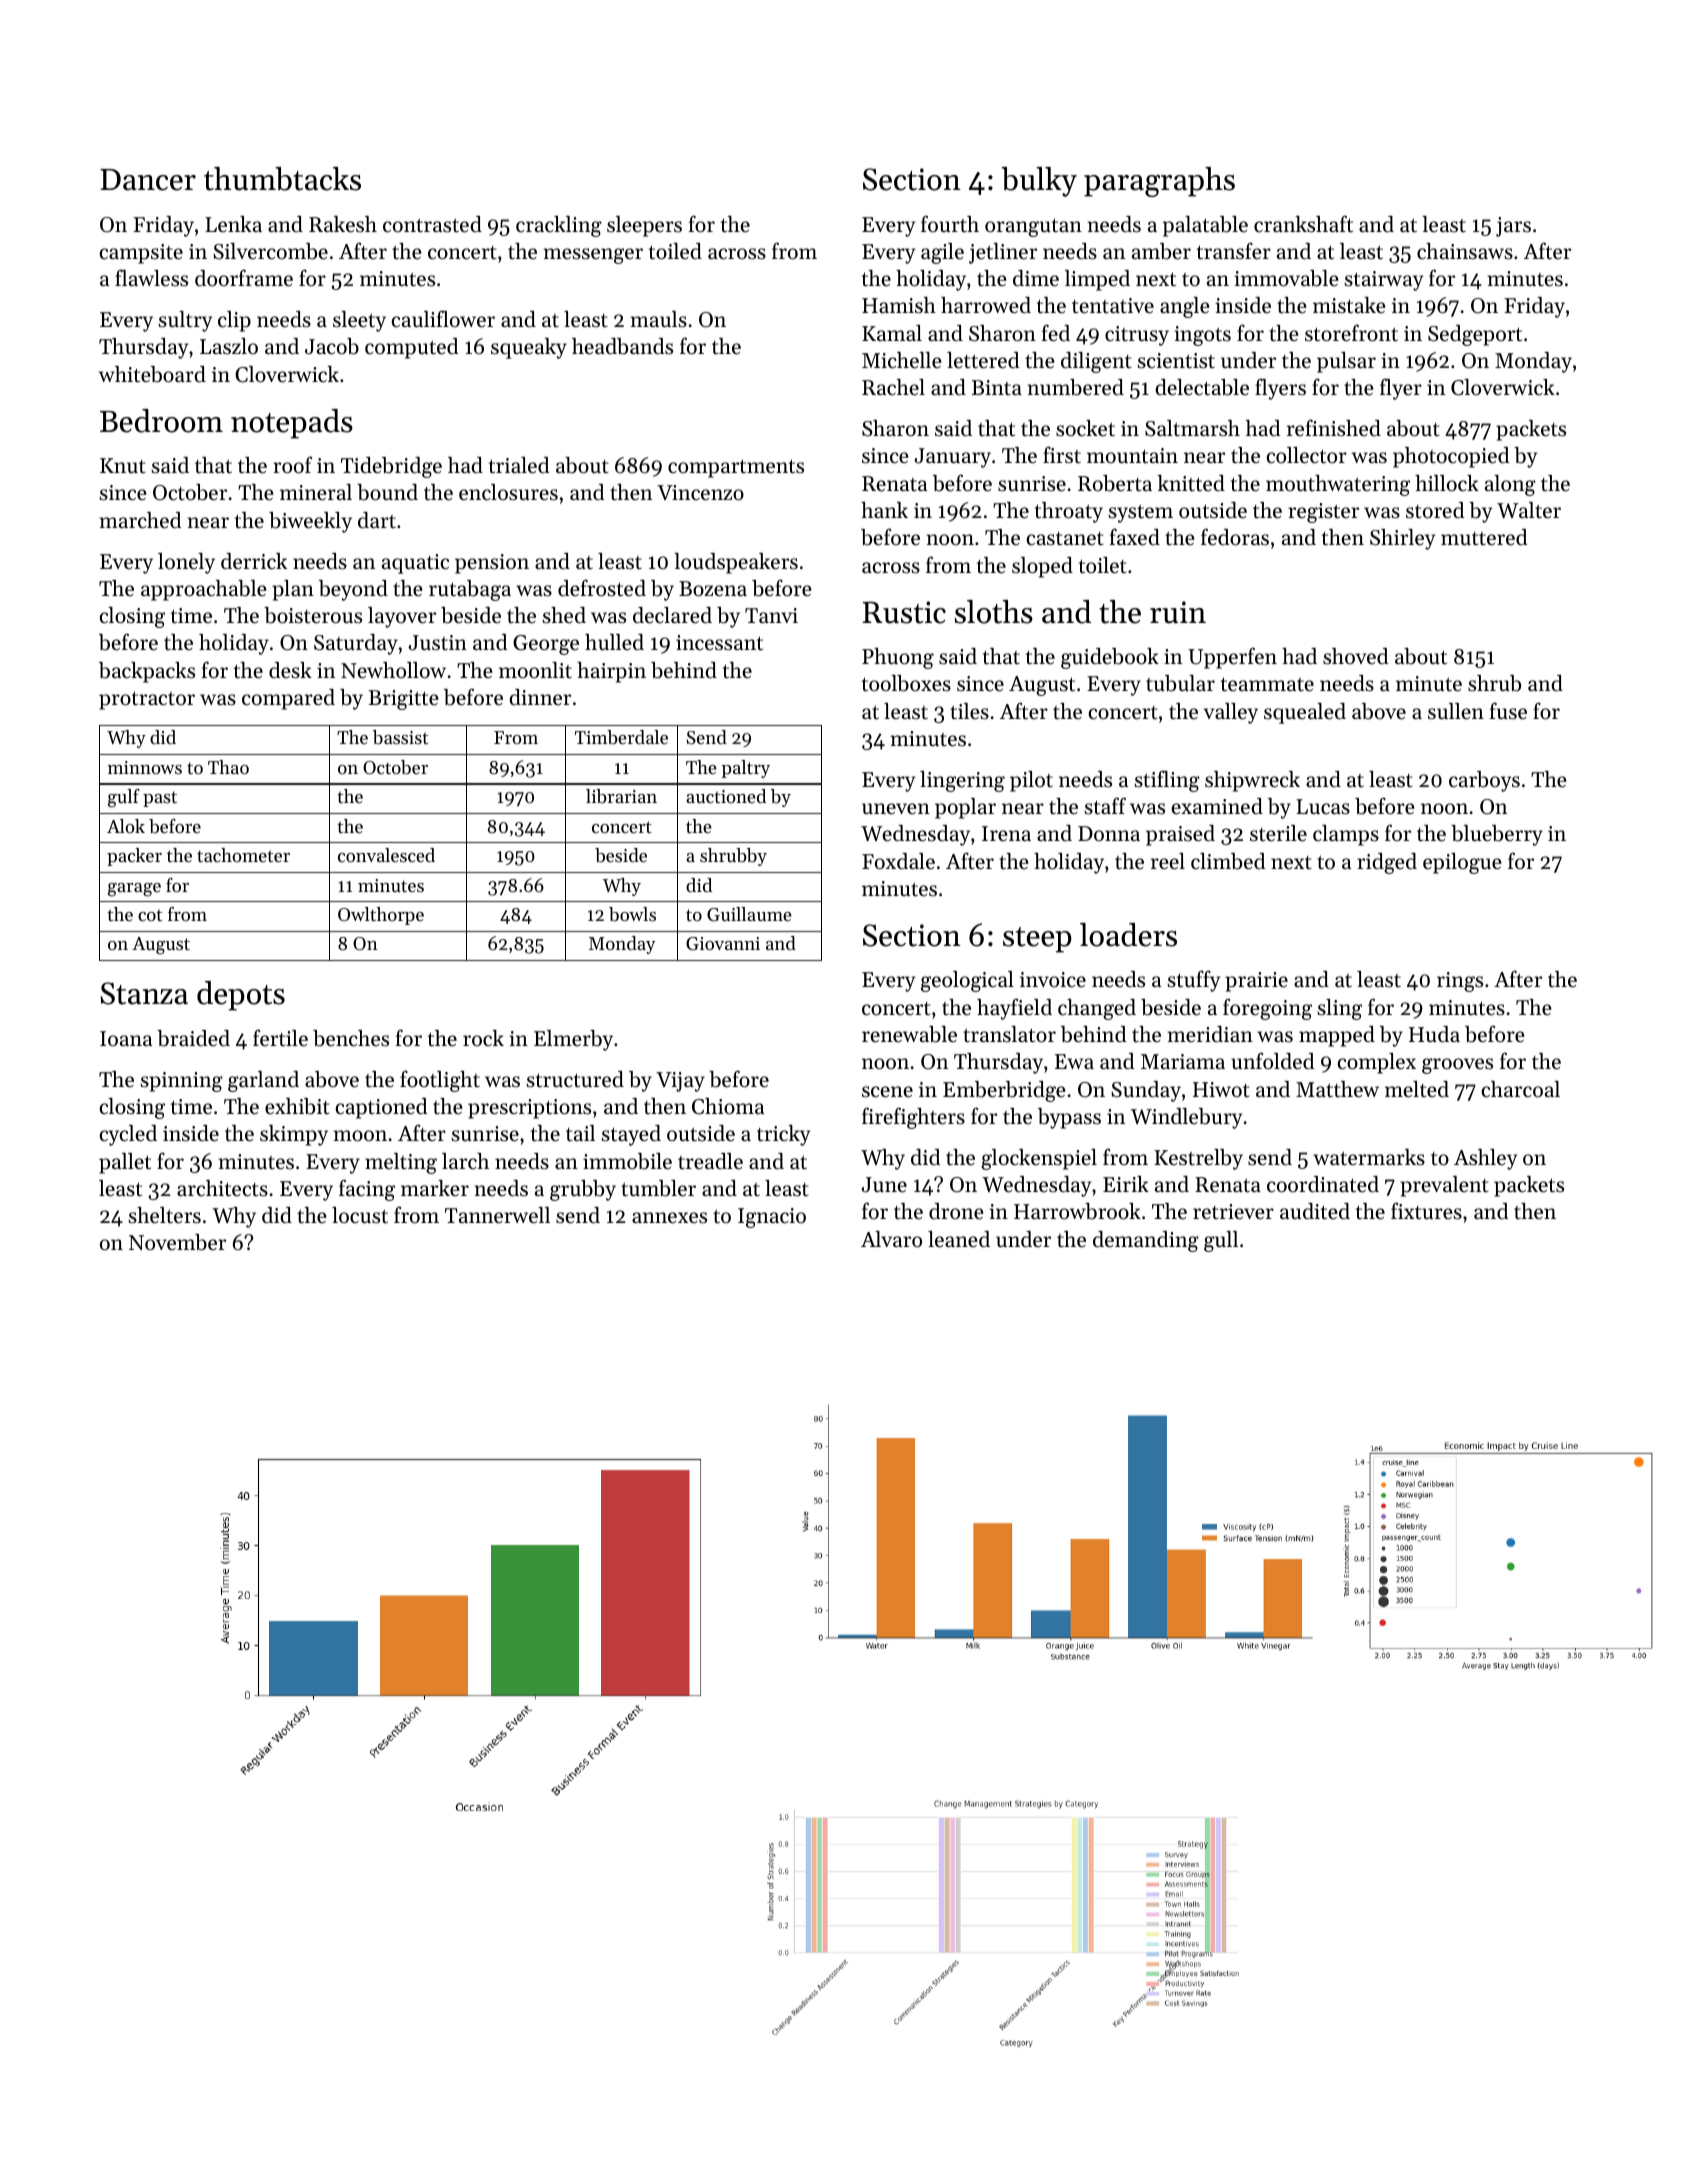  What do you see at coordinates (161, 421) in the screenshot?
I see `Bedroom` at bounding box center [161, 421].
